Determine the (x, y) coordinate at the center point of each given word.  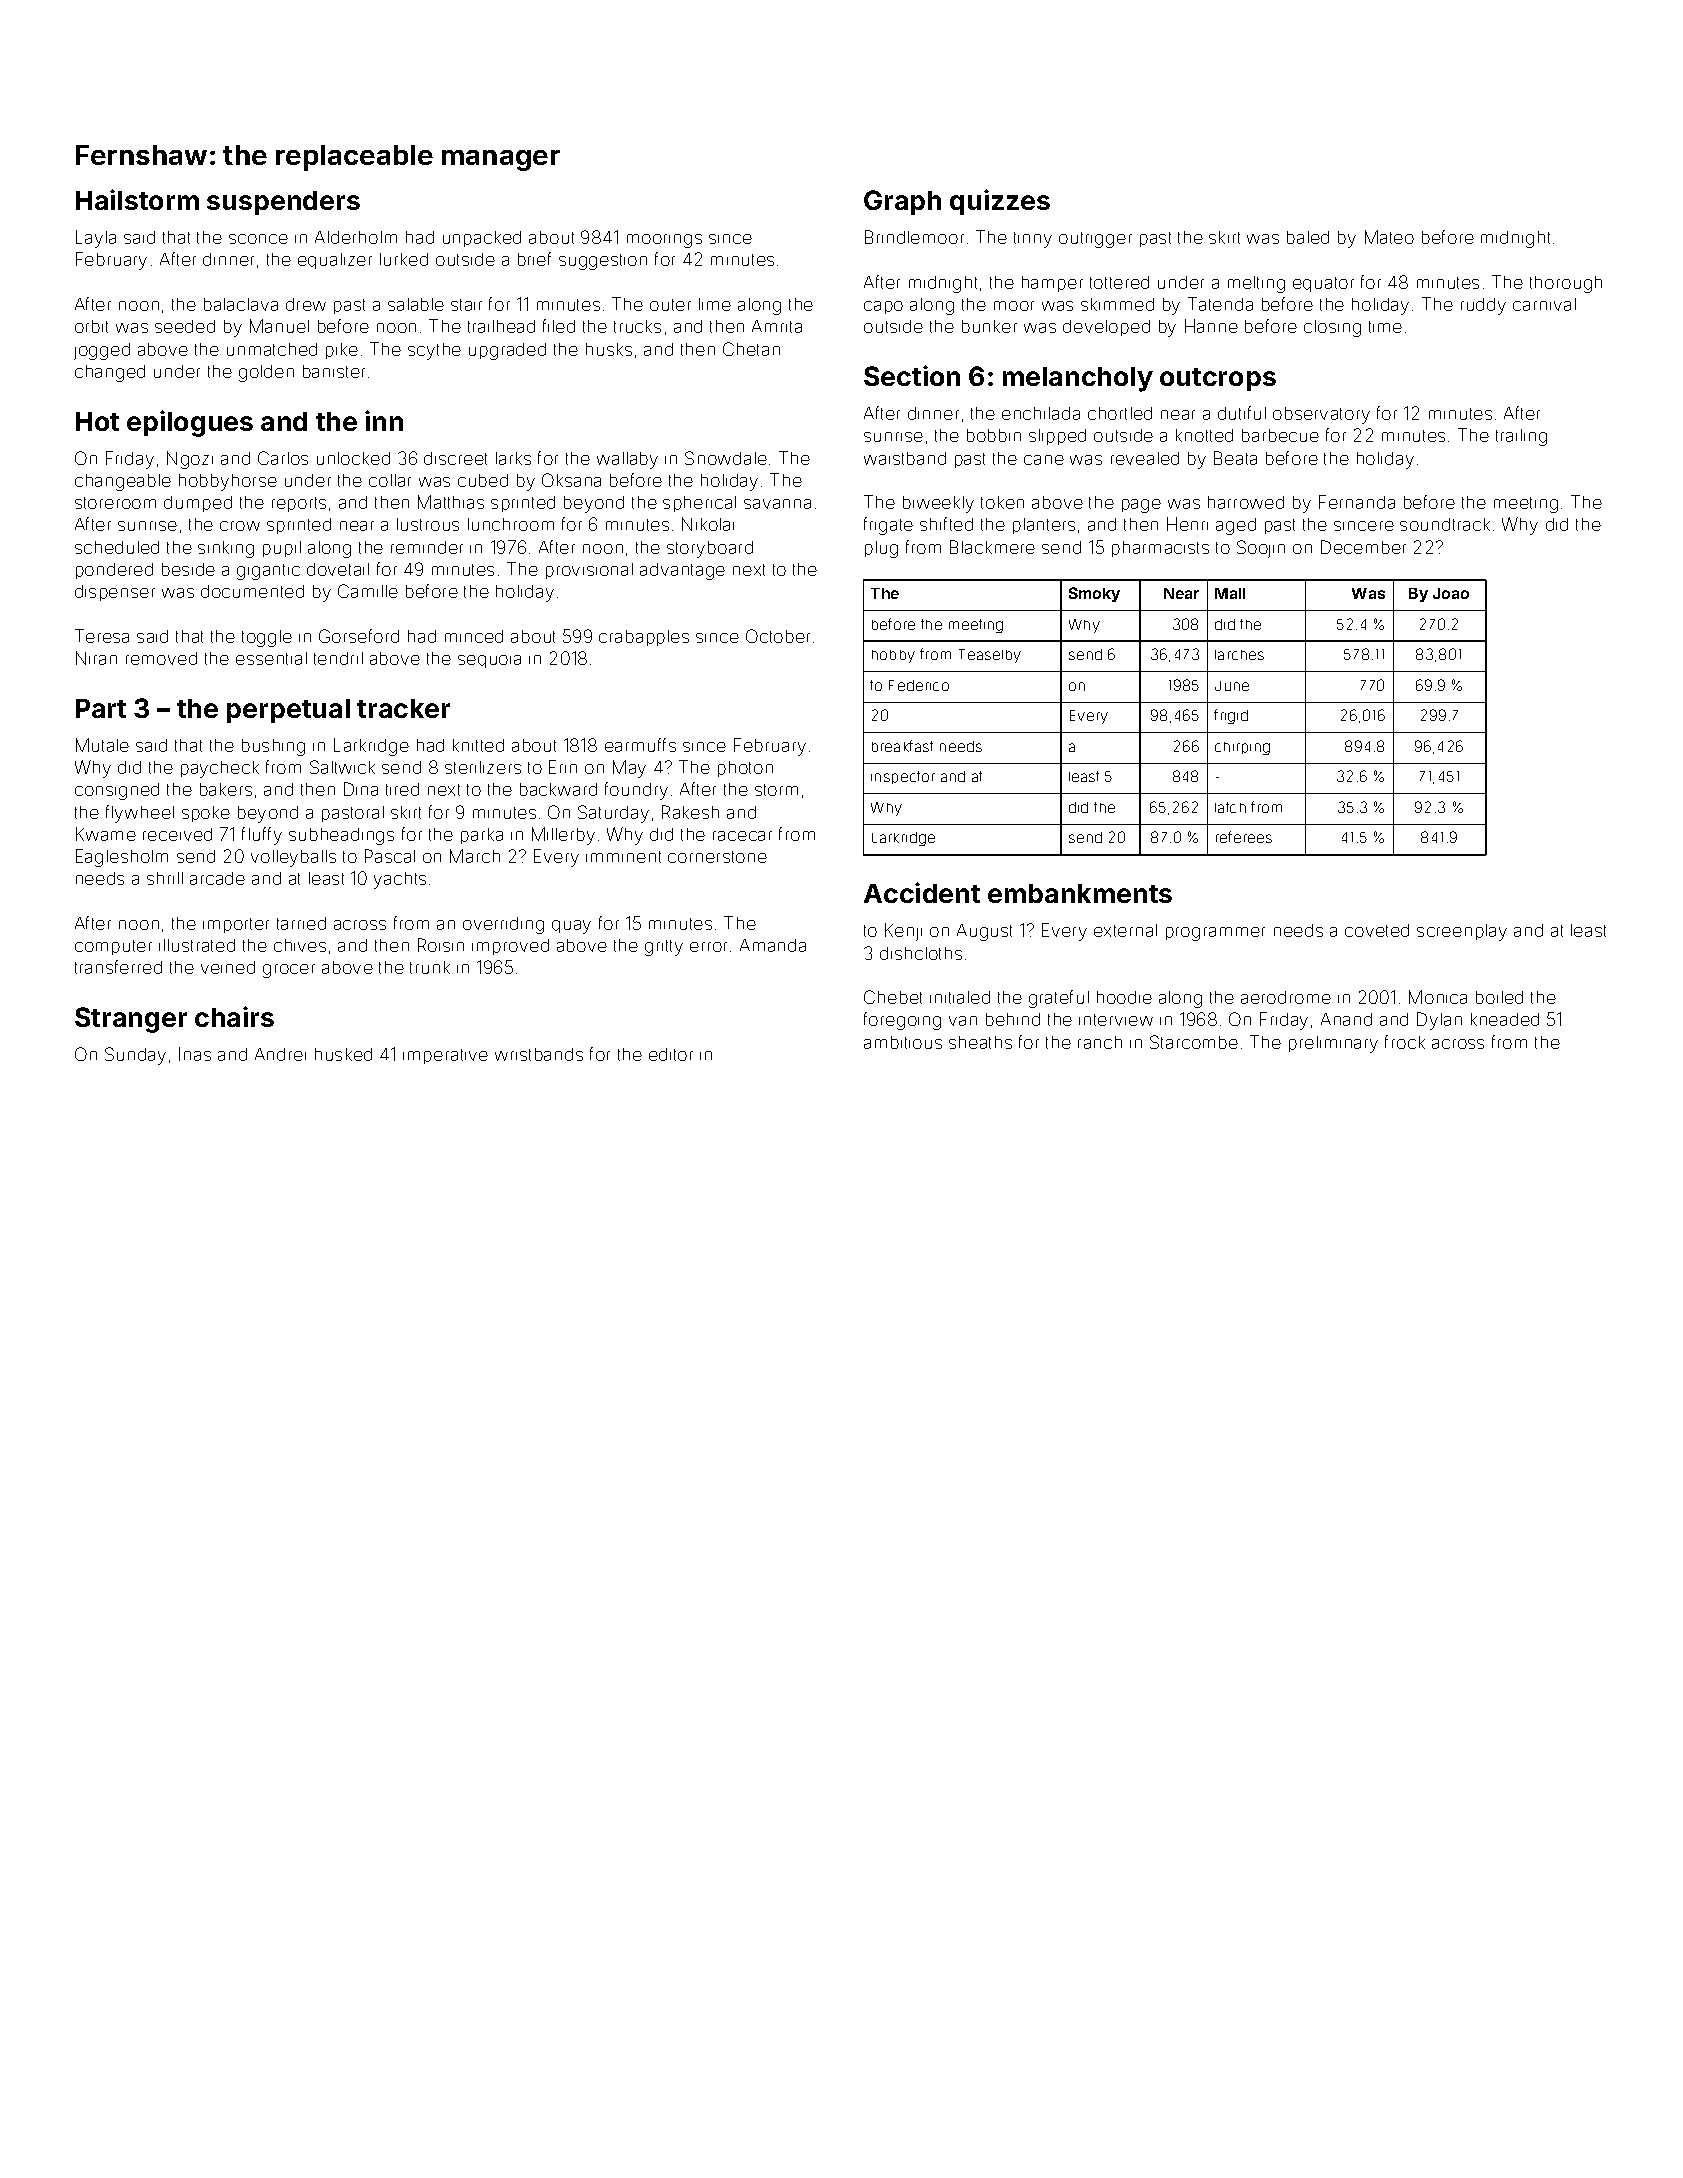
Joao (1451, 593)
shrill (165, 878)
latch (1230, 807)
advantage (682, 571)
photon (745, 769)
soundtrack (1445, 524)
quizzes (1000, 202)
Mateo (1389, 237)
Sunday (135, 1056)
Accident (922, 892)
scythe (434, 351)
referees (1244, 837)
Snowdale (726, 458)
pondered (114, 571)
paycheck (220, 769)
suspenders (283, 203)
